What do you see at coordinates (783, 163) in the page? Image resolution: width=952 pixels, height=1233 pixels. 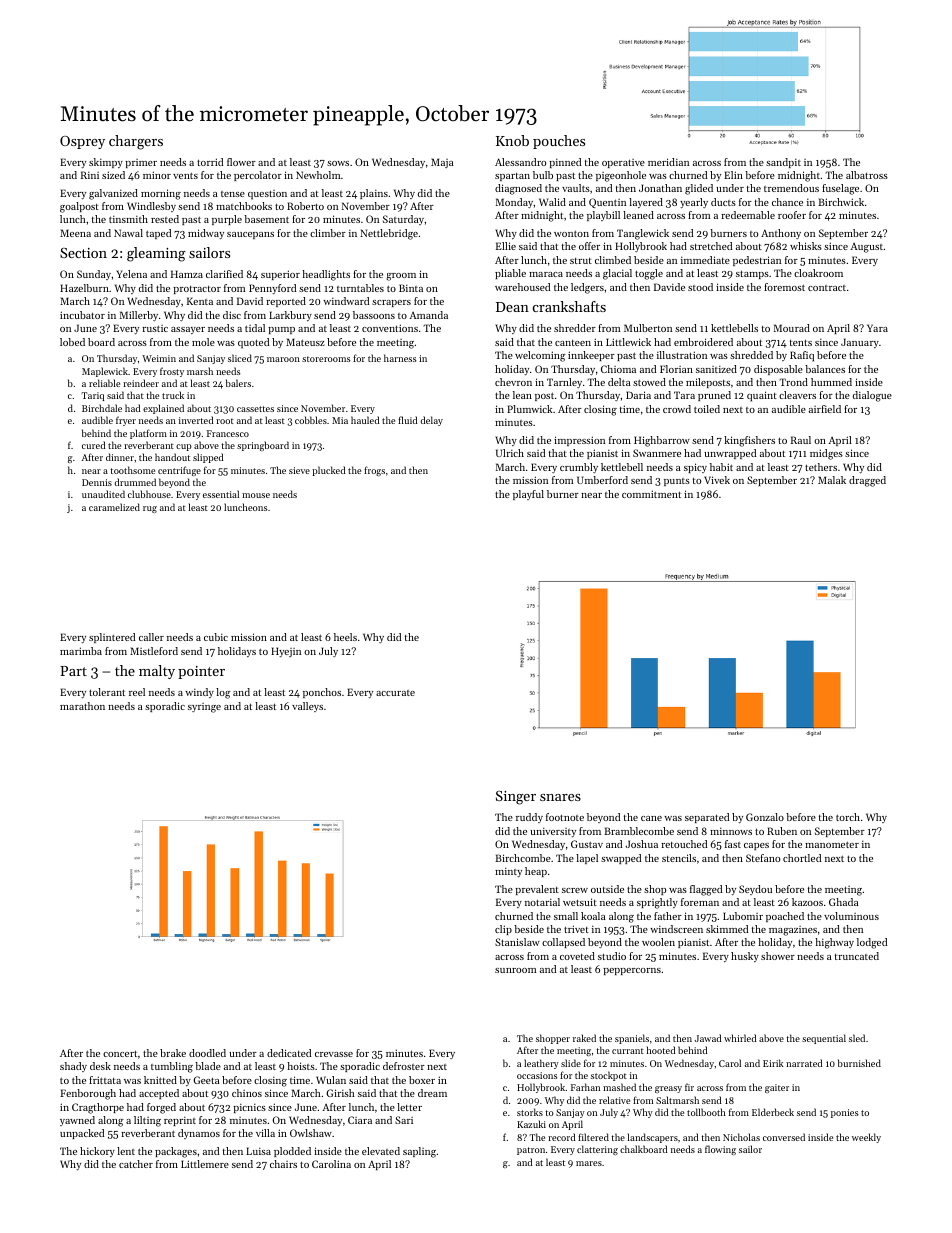 I see `sandpit` at bounding box center [783, 163].
